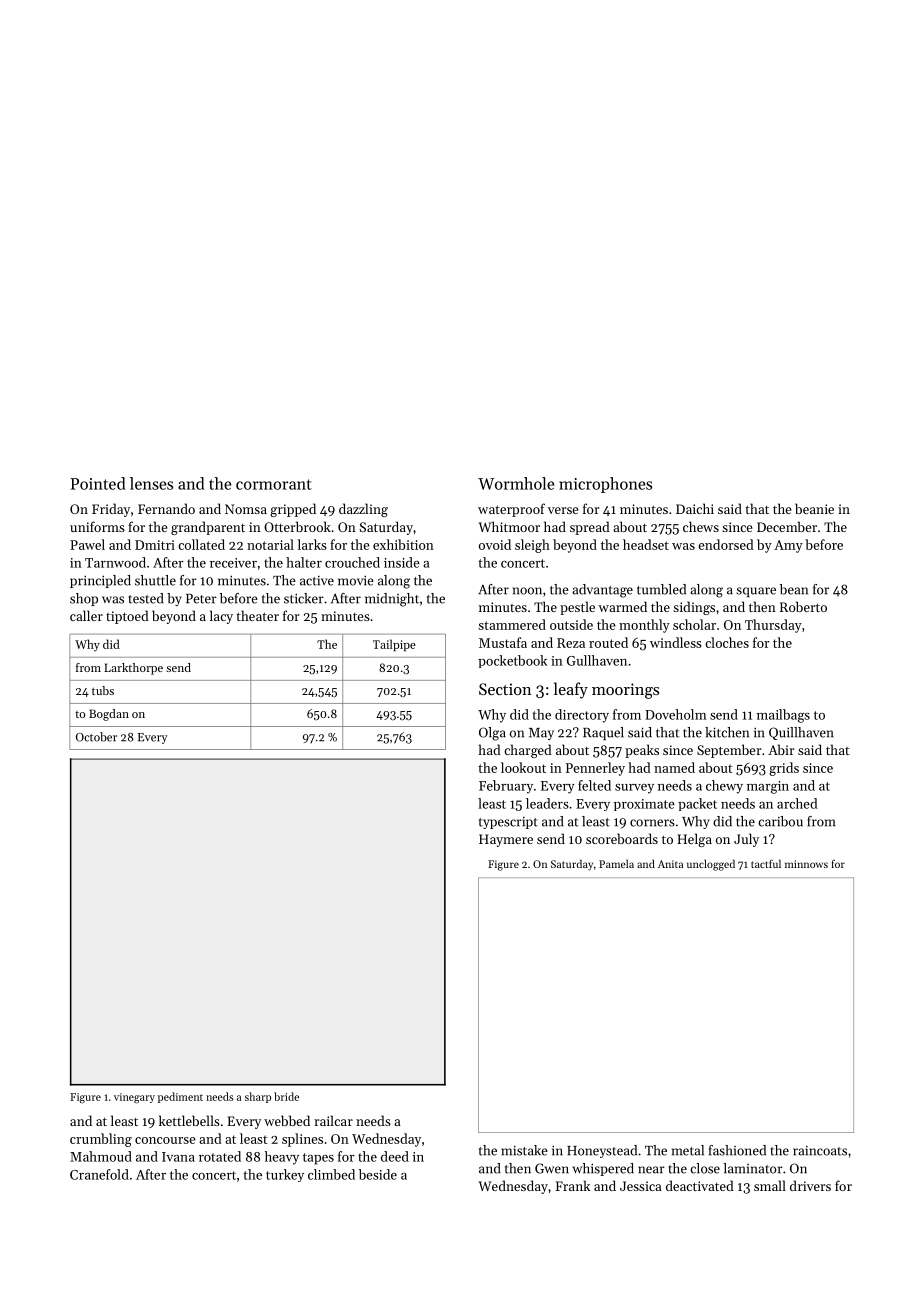  Describe the element at coordinates (528, 751) in the document. I see `charged` at that location.
